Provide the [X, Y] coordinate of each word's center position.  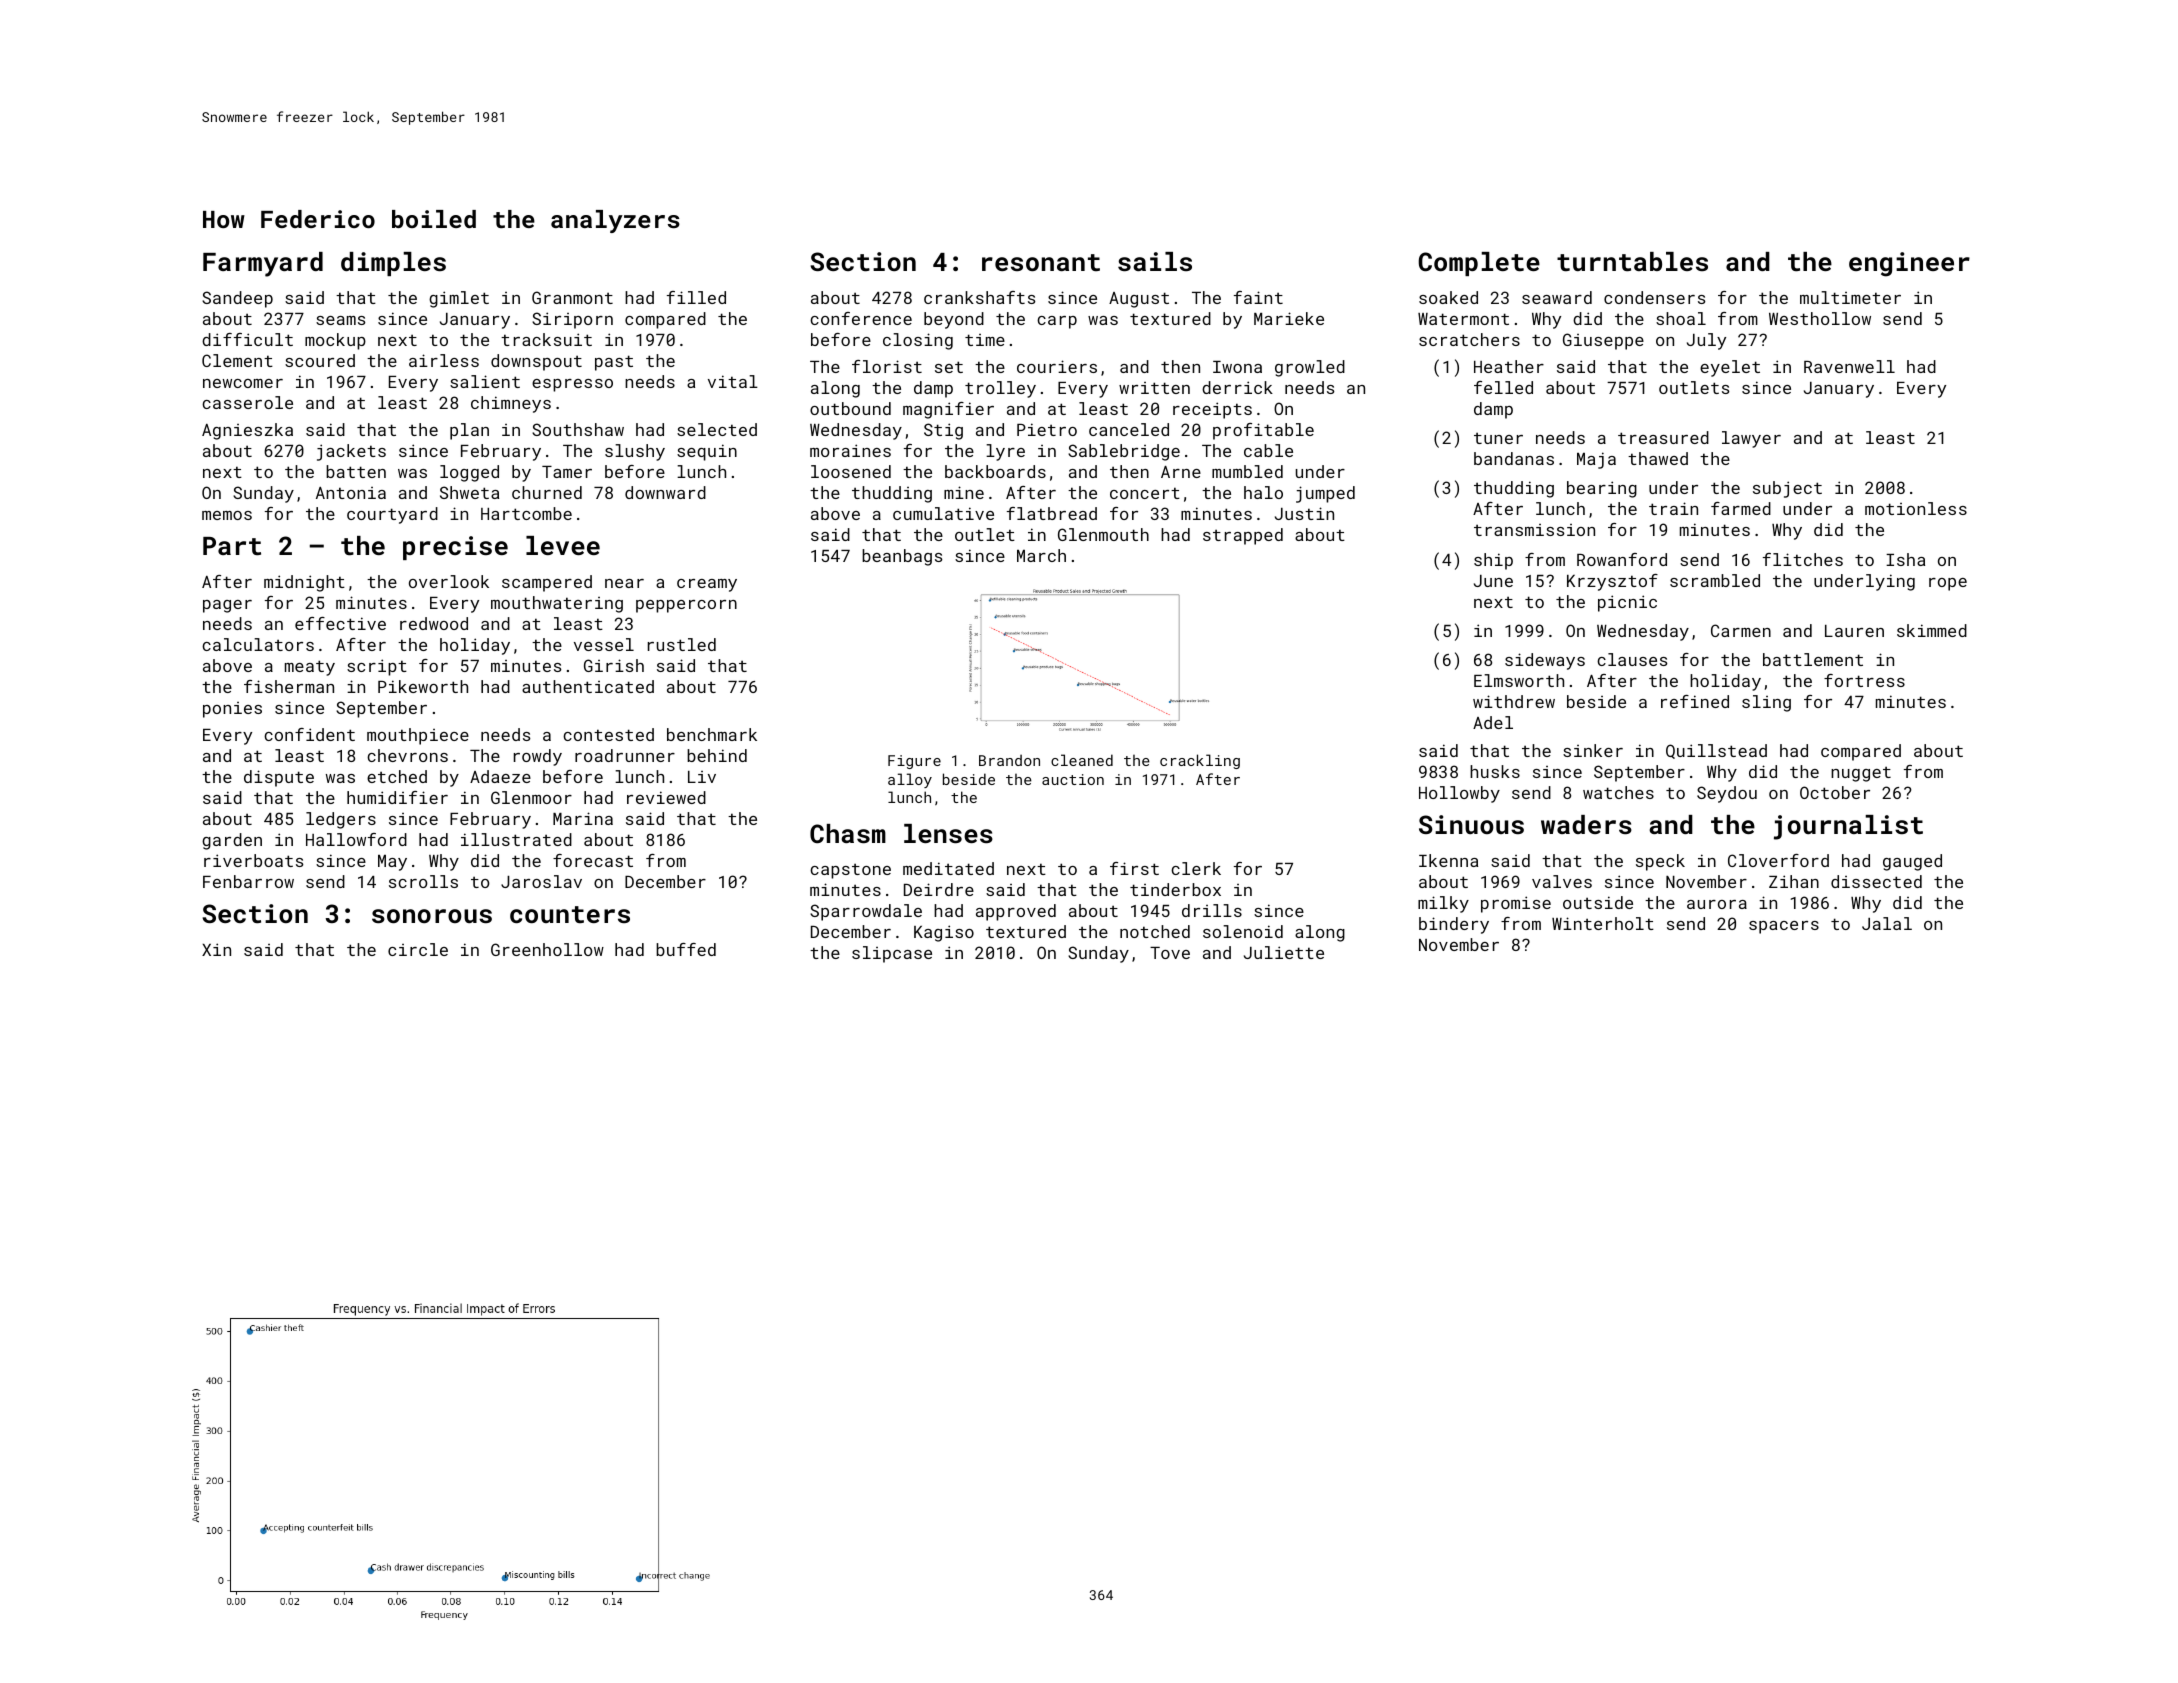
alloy [910, 780]
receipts [1212, 410]
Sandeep [237, 299]
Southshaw [578, 429]
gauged [1912, 862]
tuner [1498, 438]
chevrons [407, 755]
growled [1310, 368]
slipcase [892, 954]
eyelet [1730, 368]
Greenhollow [547, 949]
